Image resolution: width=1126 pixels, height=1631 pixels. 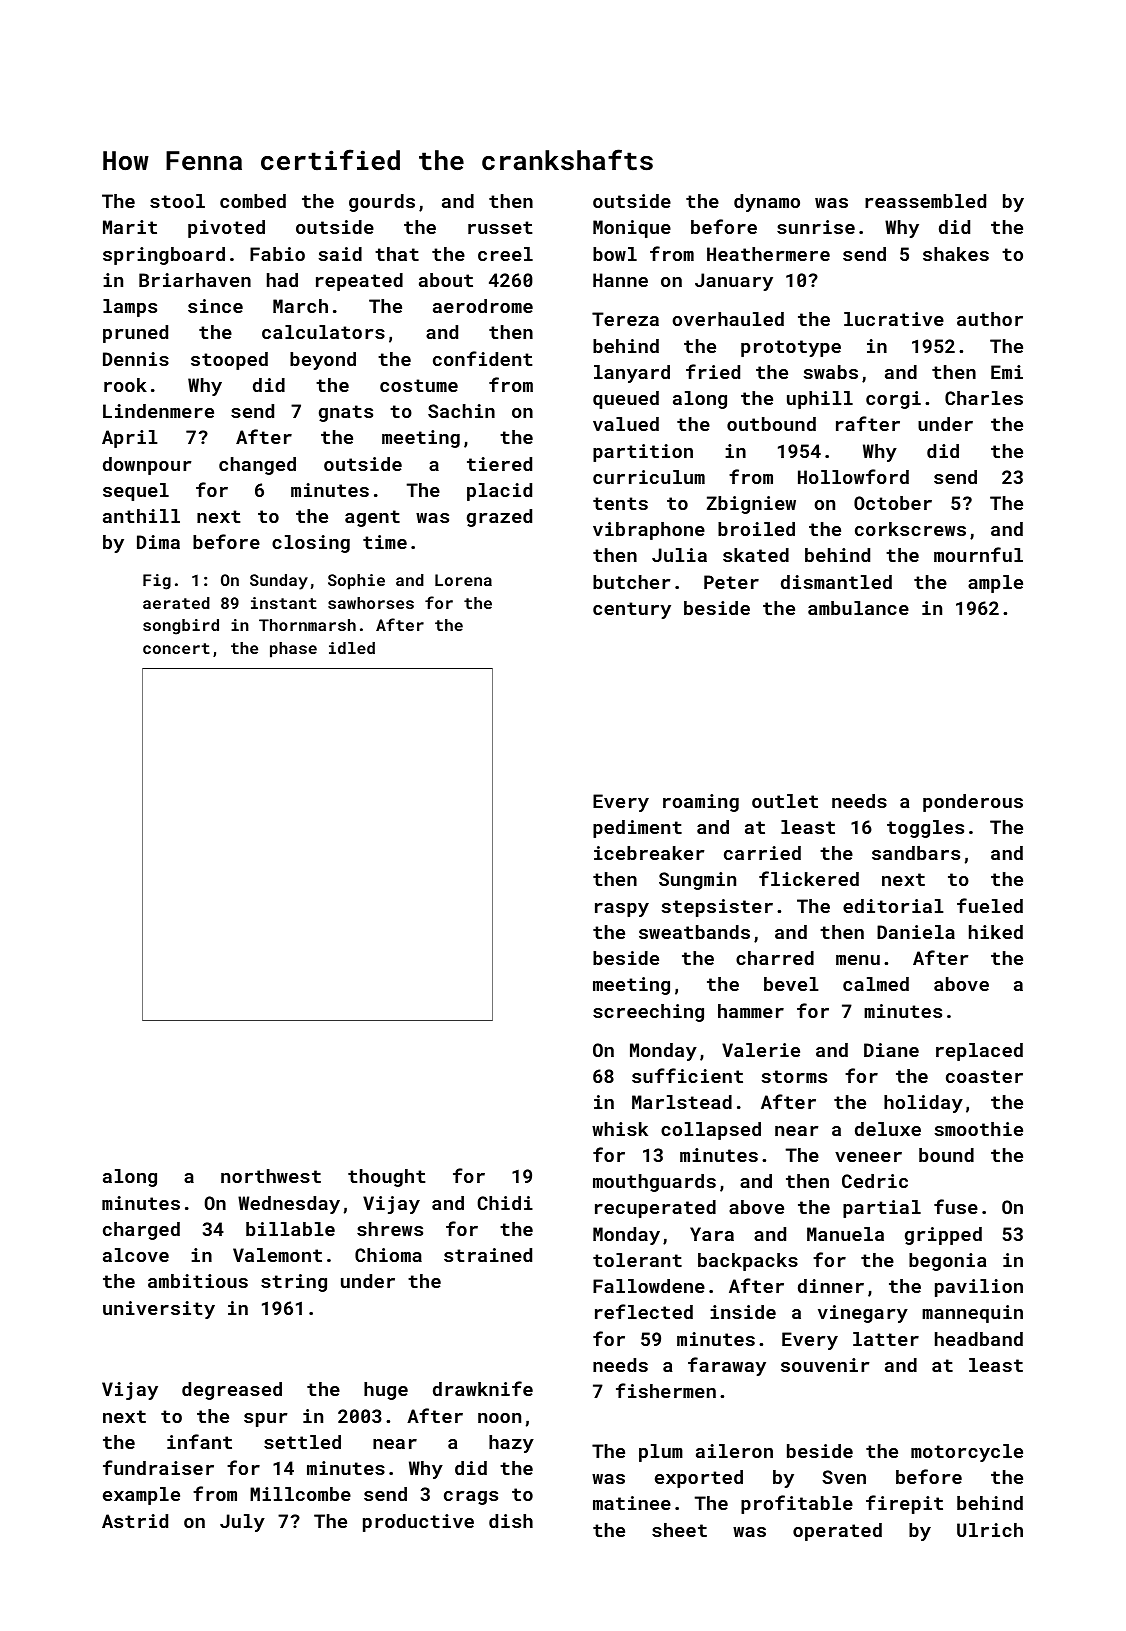 What do you see at coordinates (130, 227) in the screenshot?
I see `Marit` at bounding box center [130, 227].
